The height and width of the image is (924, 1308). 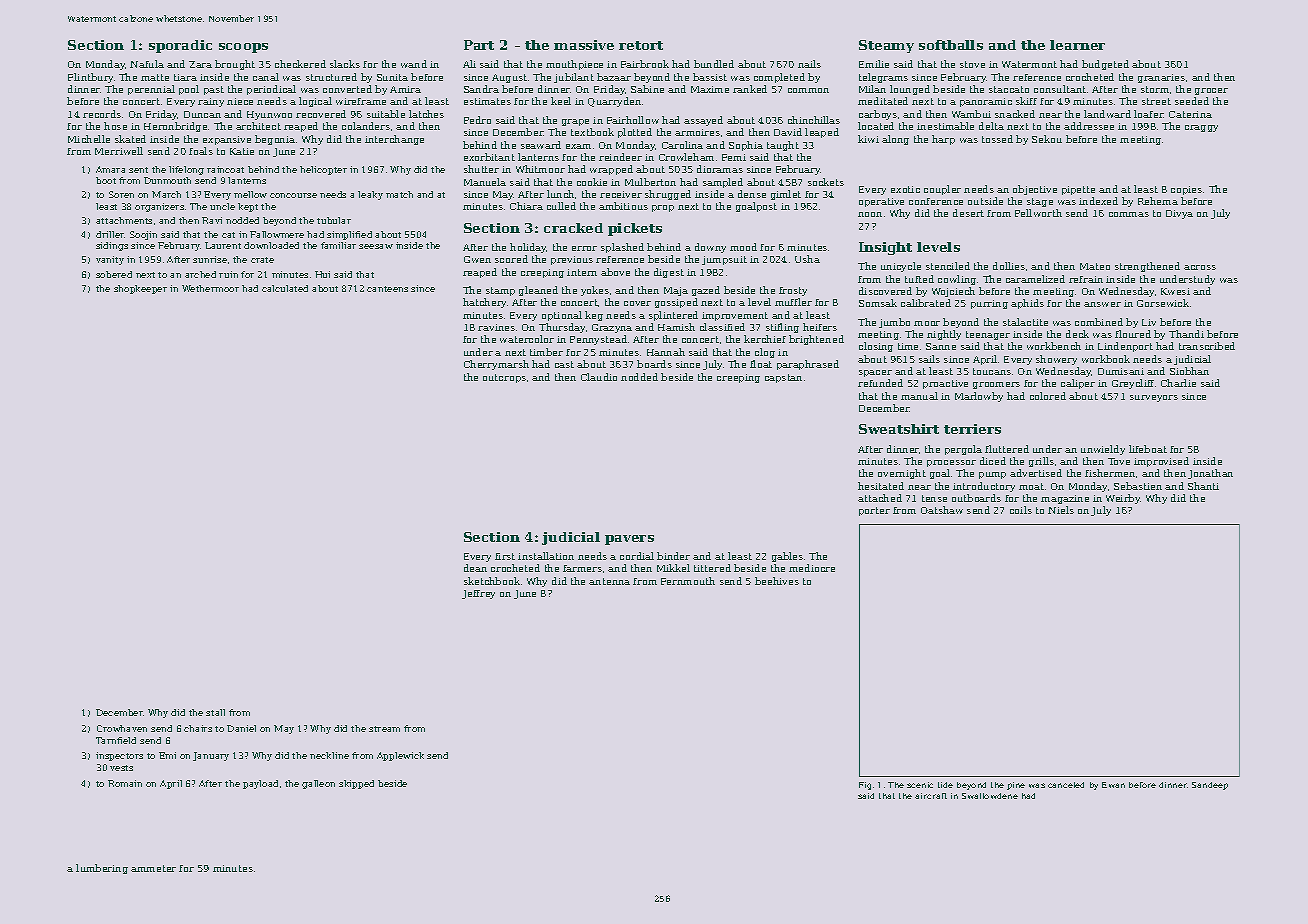 I want to click on Steamy, so click(x=886, y=46).
